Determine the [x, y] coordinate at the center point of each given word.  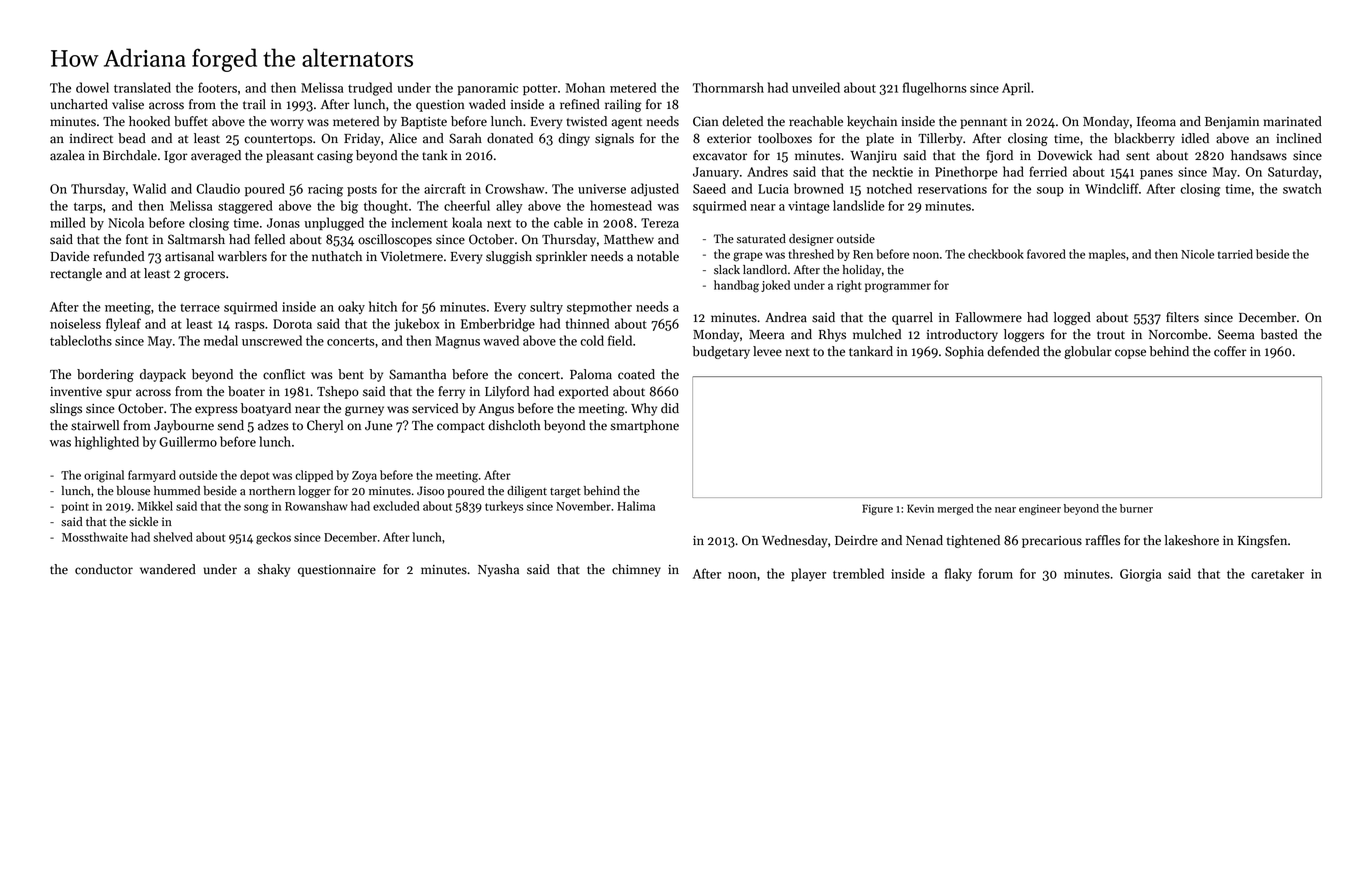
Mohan [585, 87]
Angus [496, 410]
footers [217, 87]
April [1016, 88]
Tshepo [338, 392]
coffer [1230, 351]
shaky [274, 570]
